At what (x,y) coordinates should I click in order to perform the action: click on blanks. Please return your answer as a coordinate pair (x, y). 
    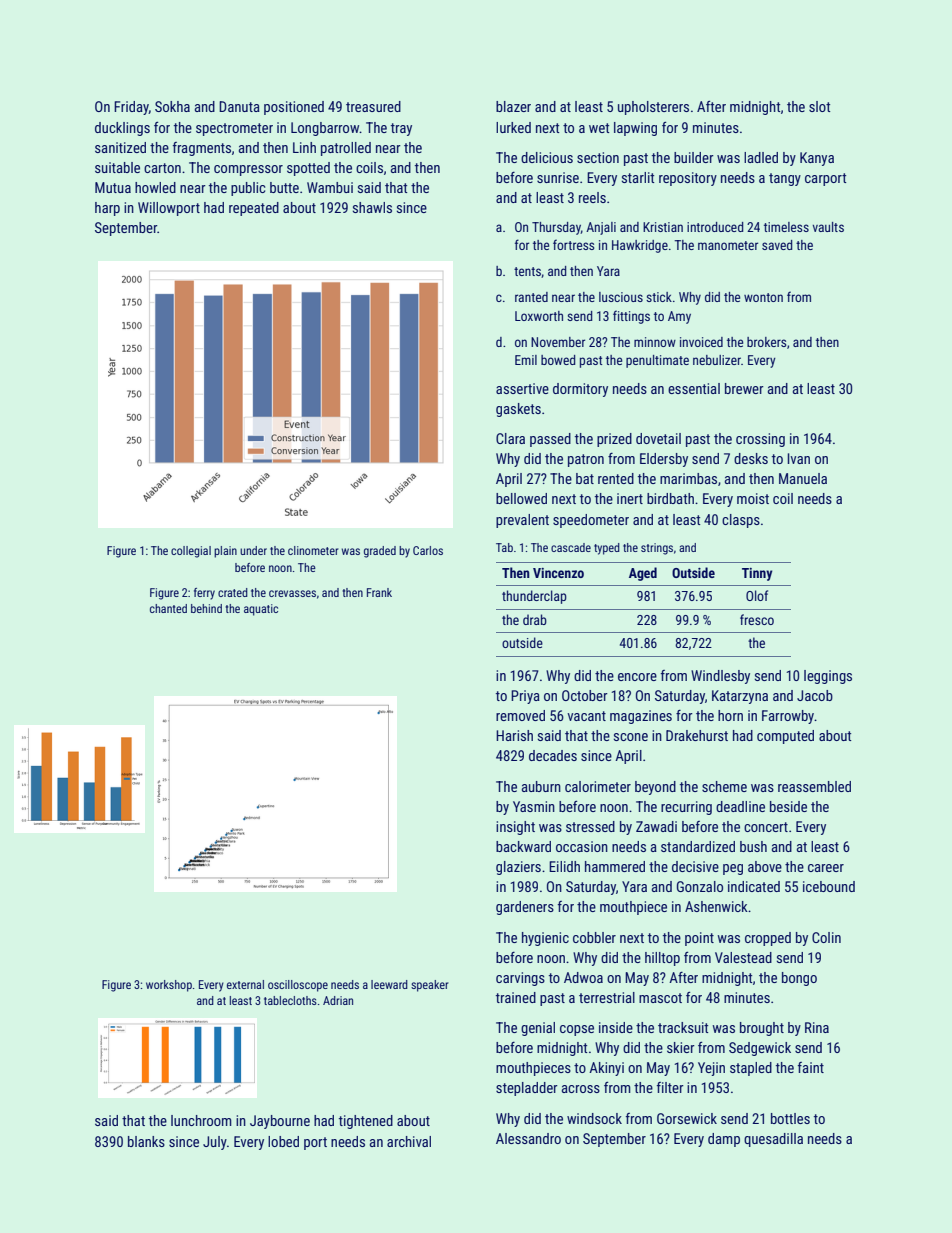
    Looking at the image, I should click on (146, 1141).
